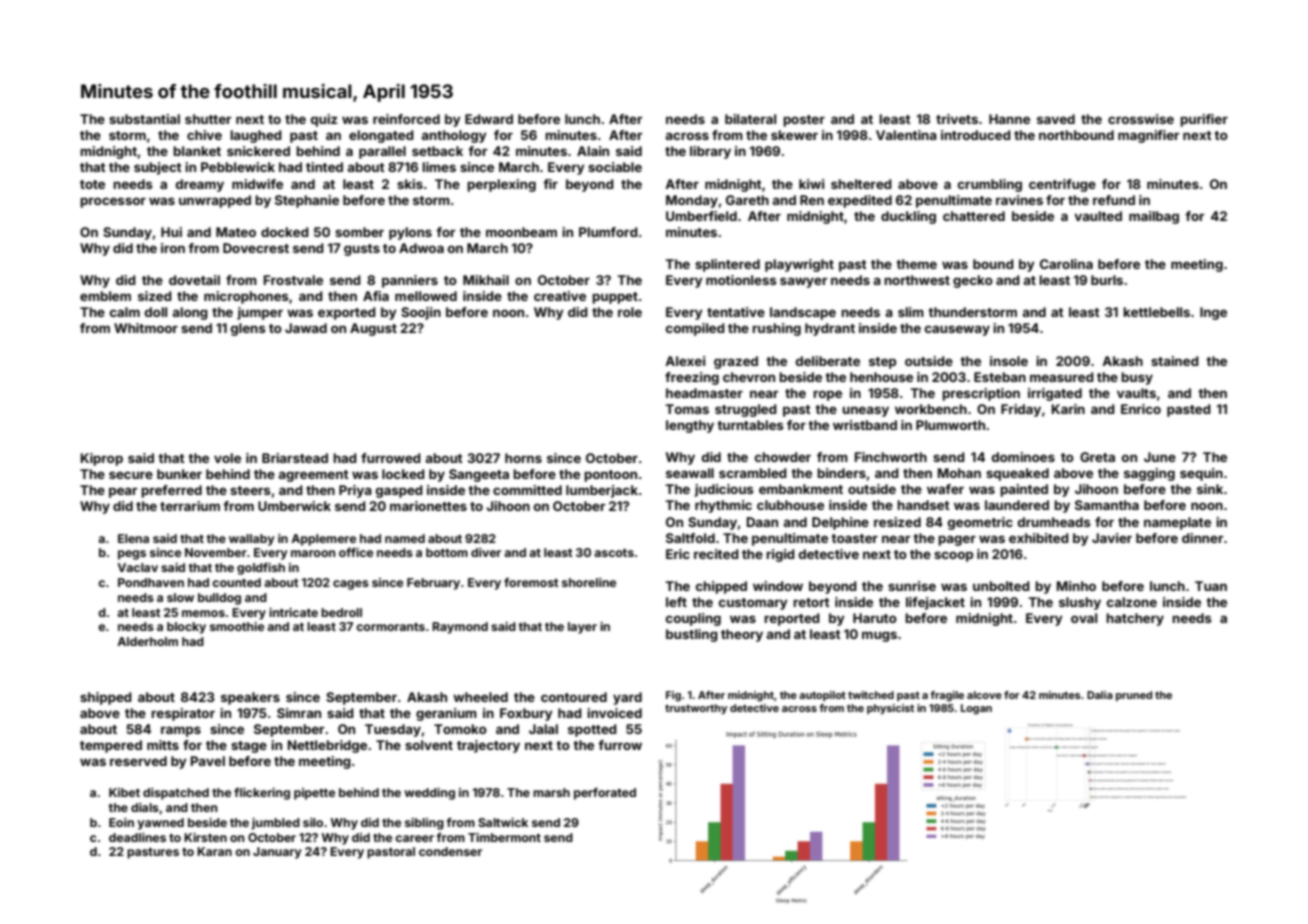 The height and width of the screenshot is (924, 1308). I want to click on emblem, so click(105, 296).
